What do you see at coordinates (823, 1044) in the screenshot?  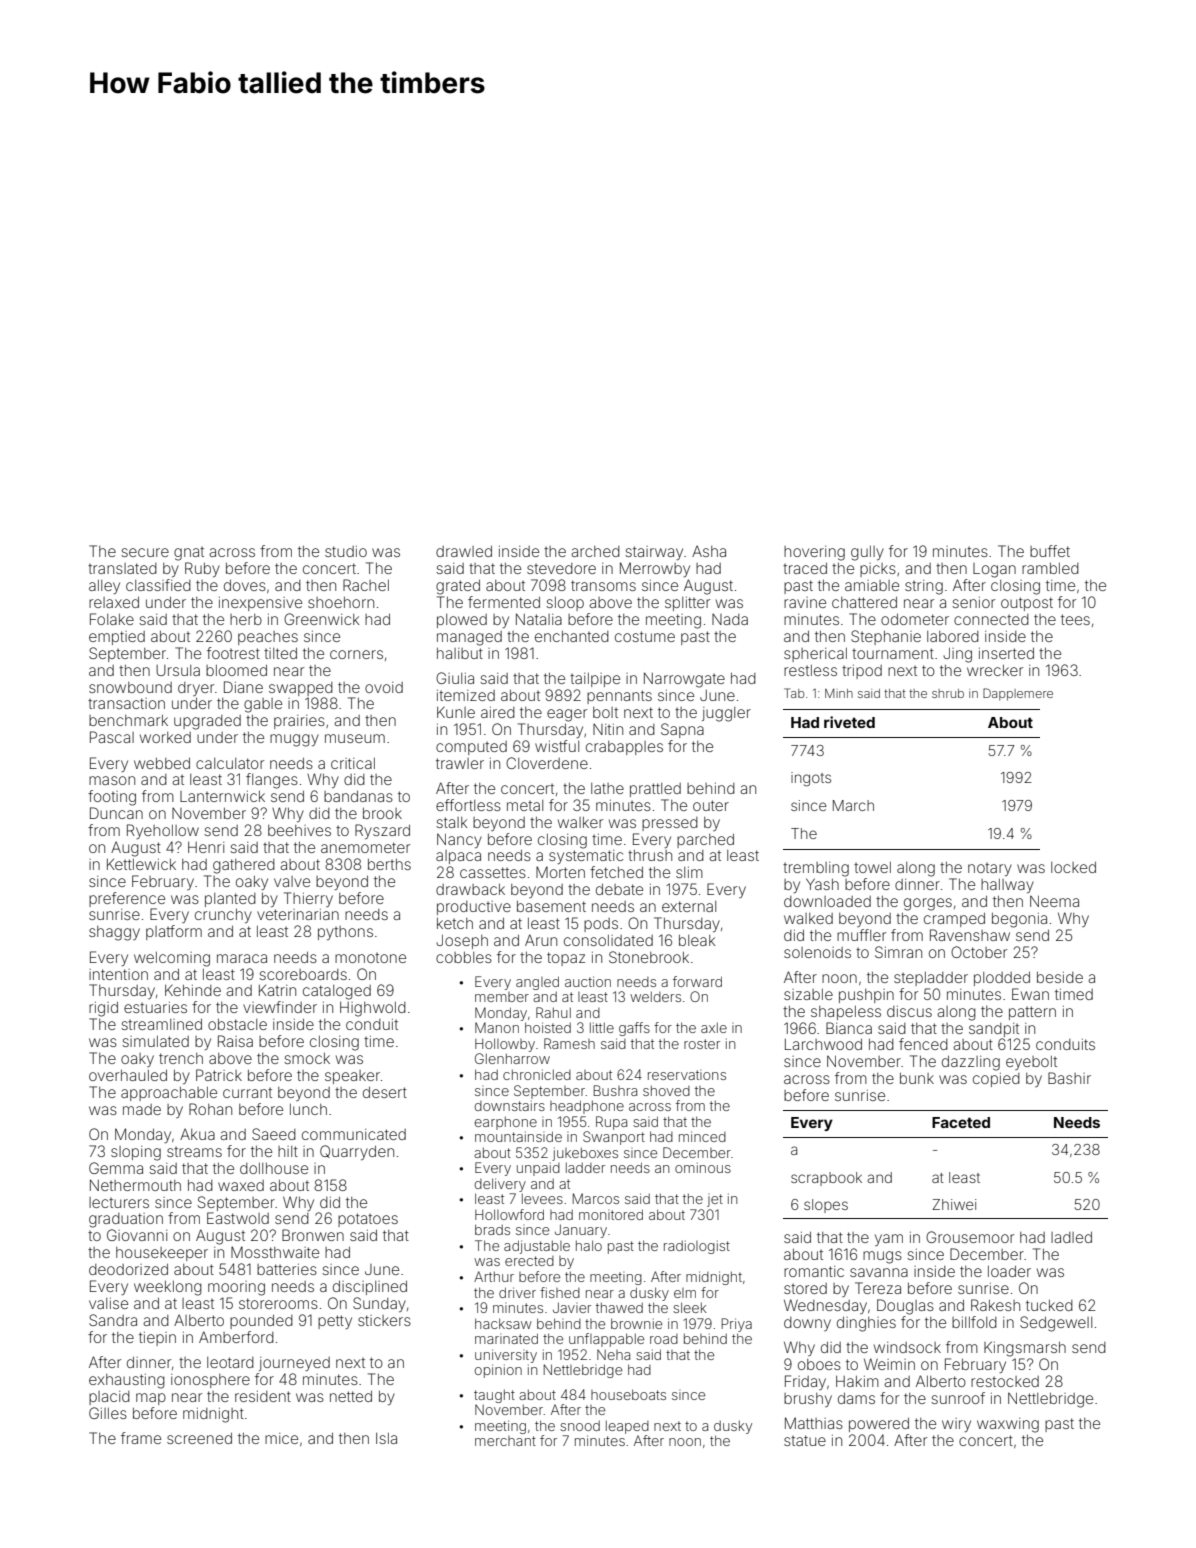 I see `Larchwood` at bounding box center [823, 1044].
